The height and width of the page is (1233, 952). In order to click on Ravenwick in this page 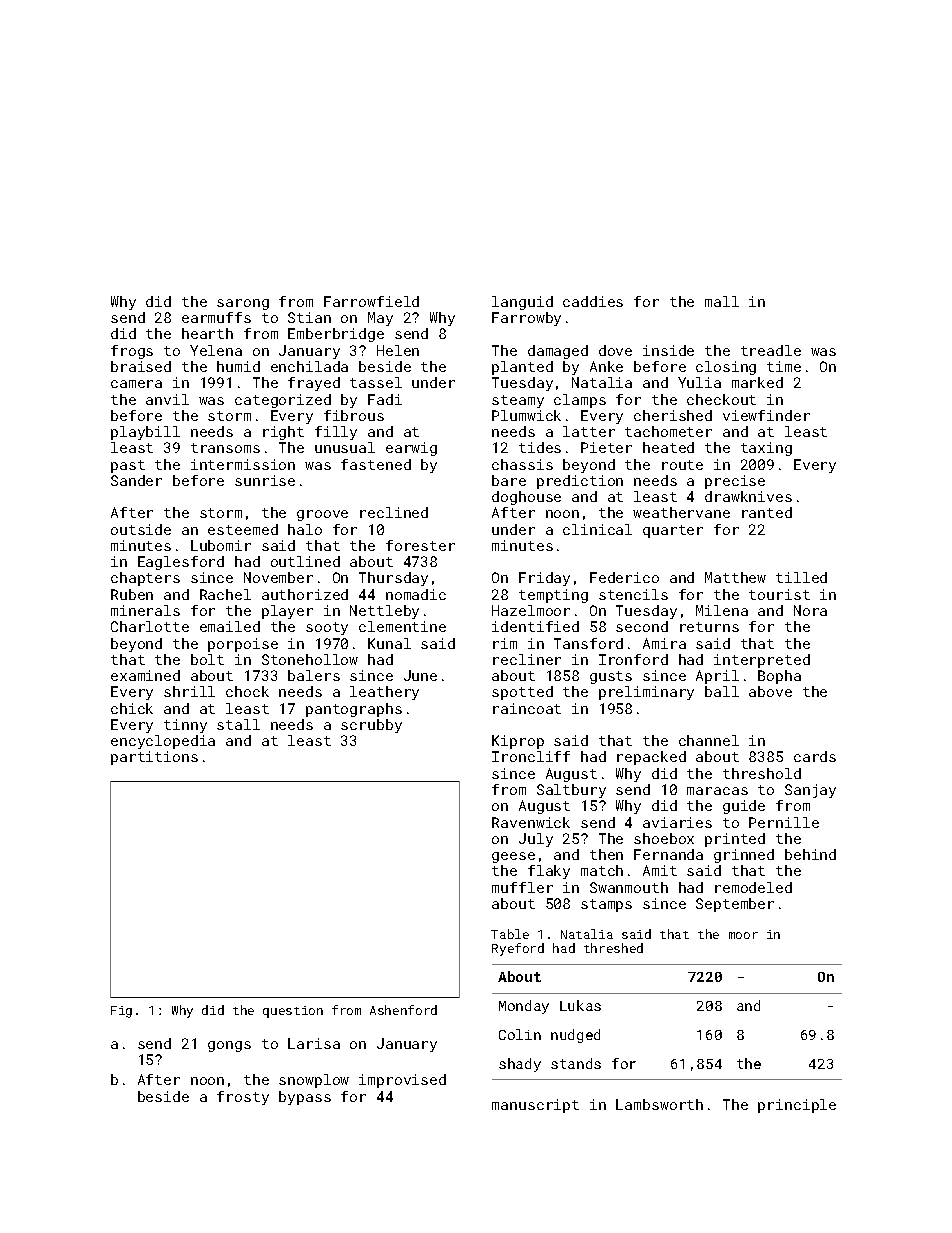, I will do `click(531, 822)`.
